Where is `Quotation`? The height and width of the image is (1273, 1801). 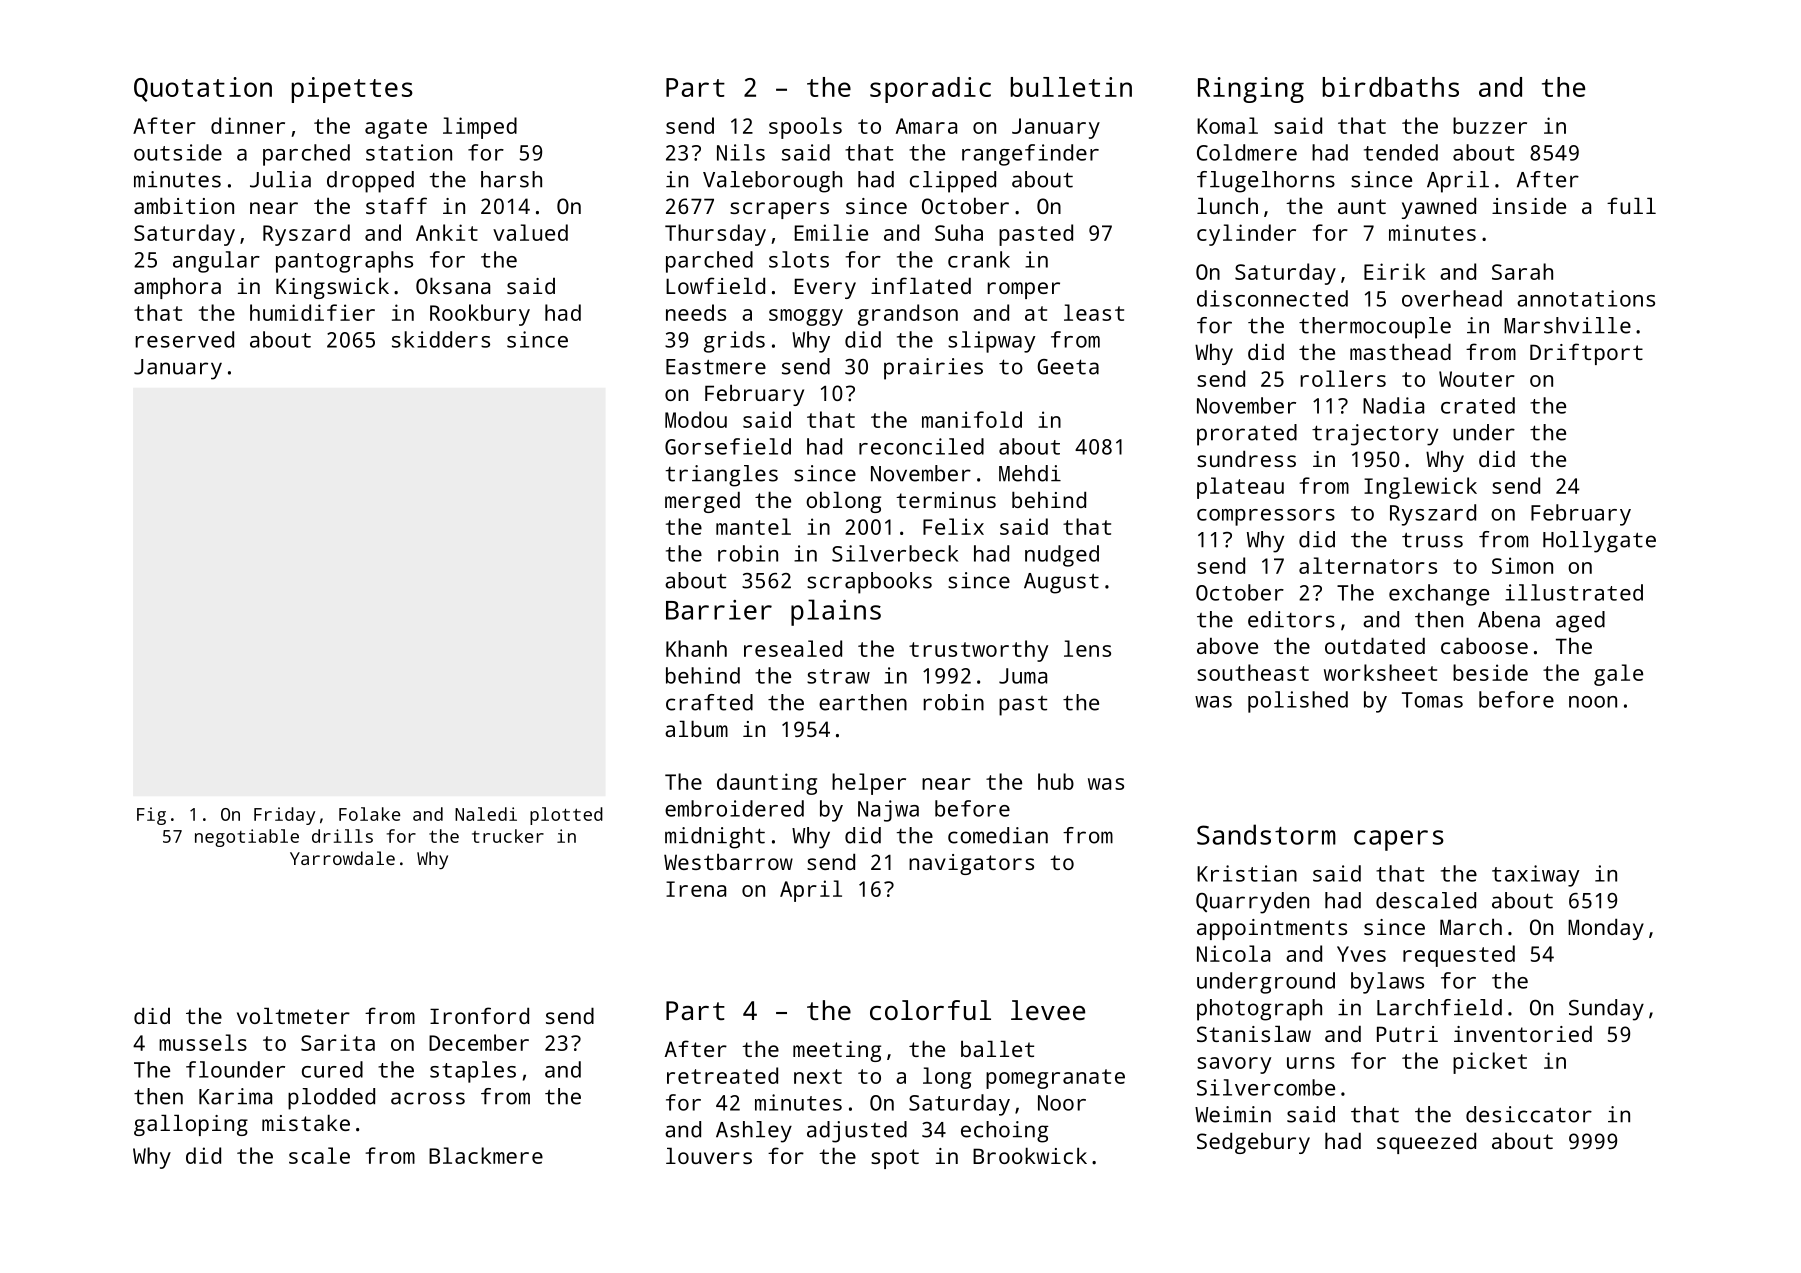 Quotation is located at coordinates (203, 89).
